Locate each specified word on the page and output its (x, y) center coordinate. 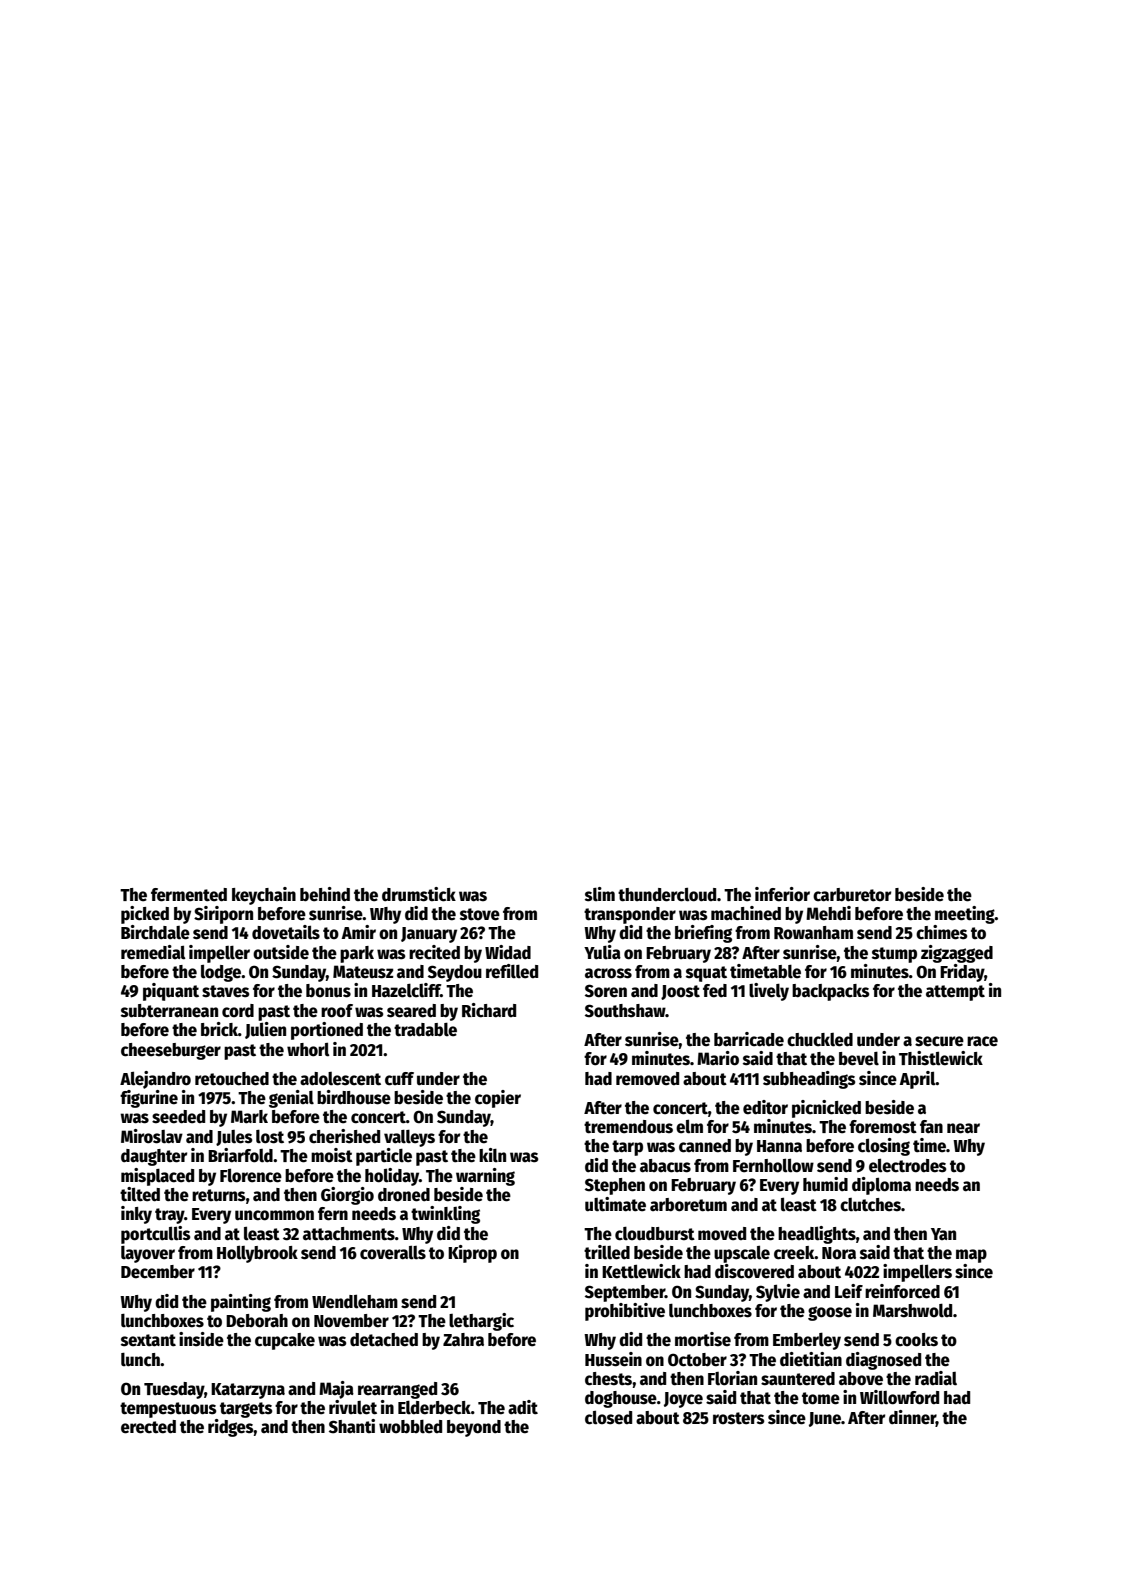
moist (332, 1155)
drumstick (419, 894)
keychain (264, 896)
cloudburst (655, 1234)
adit (523, 1407)
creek (794, 1253)
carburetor (852, 895)
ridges (231, 1428)
